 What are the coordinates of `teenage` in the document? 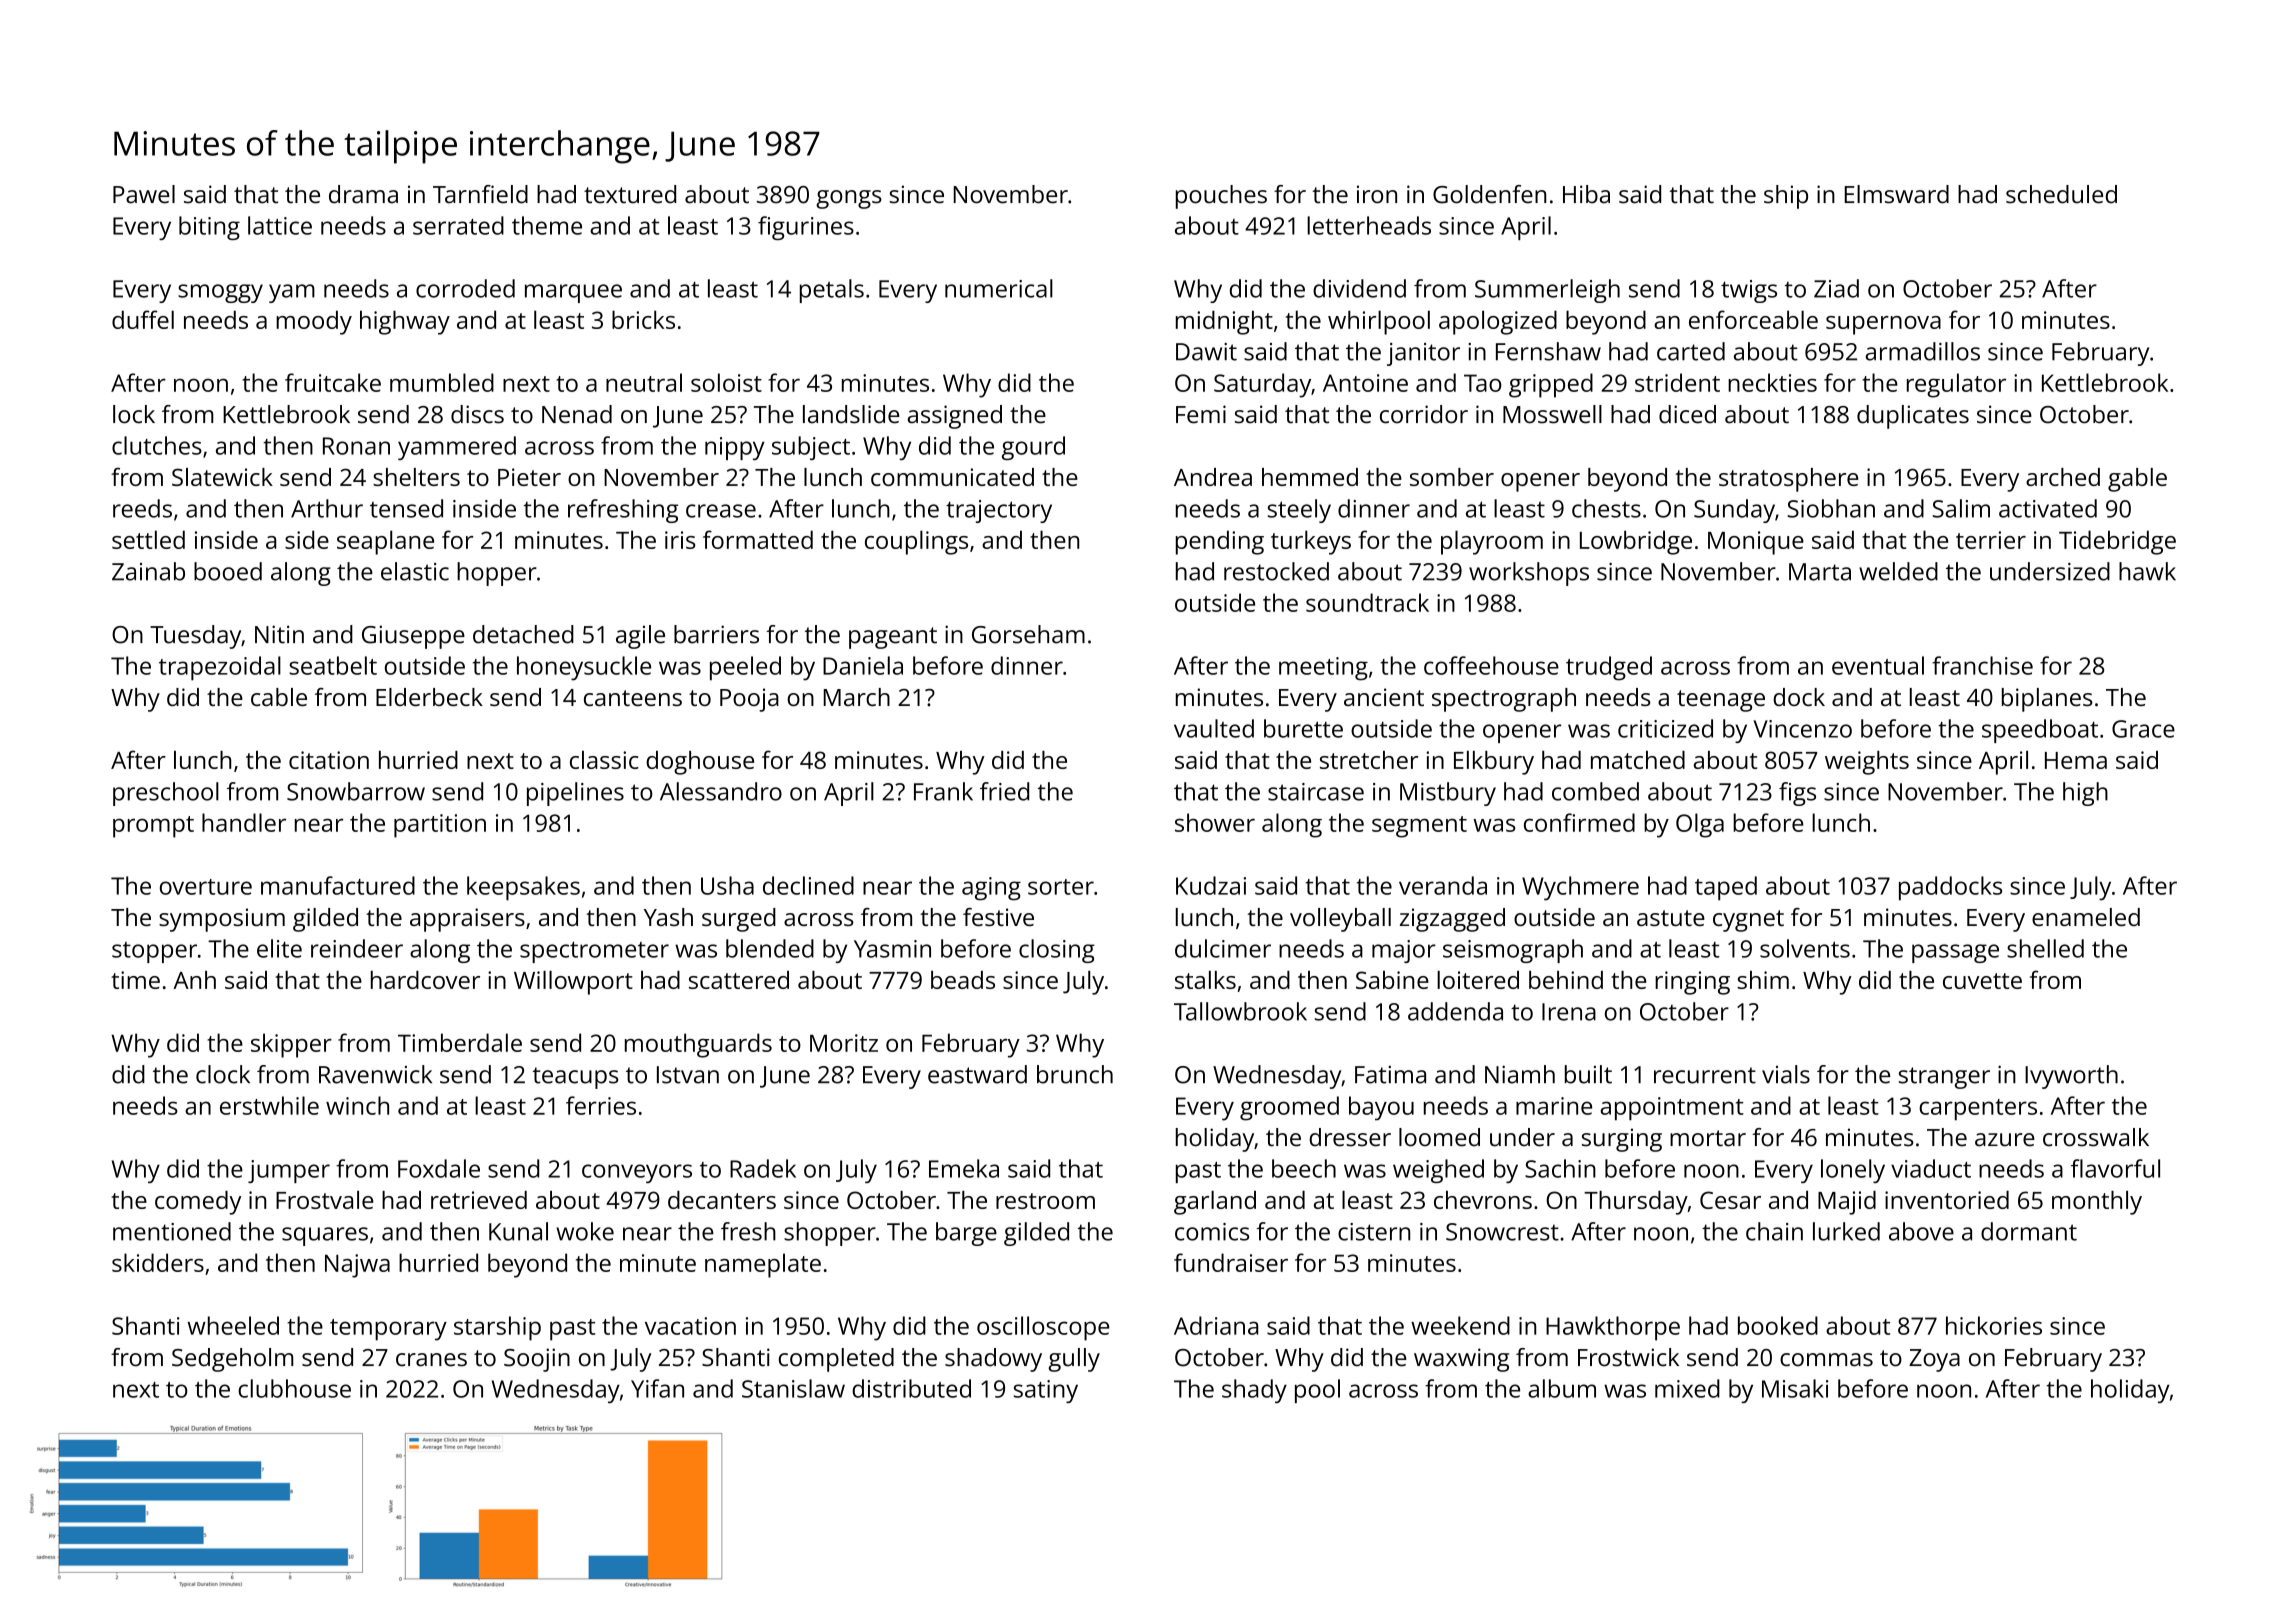 It's located at (1721, 701).
